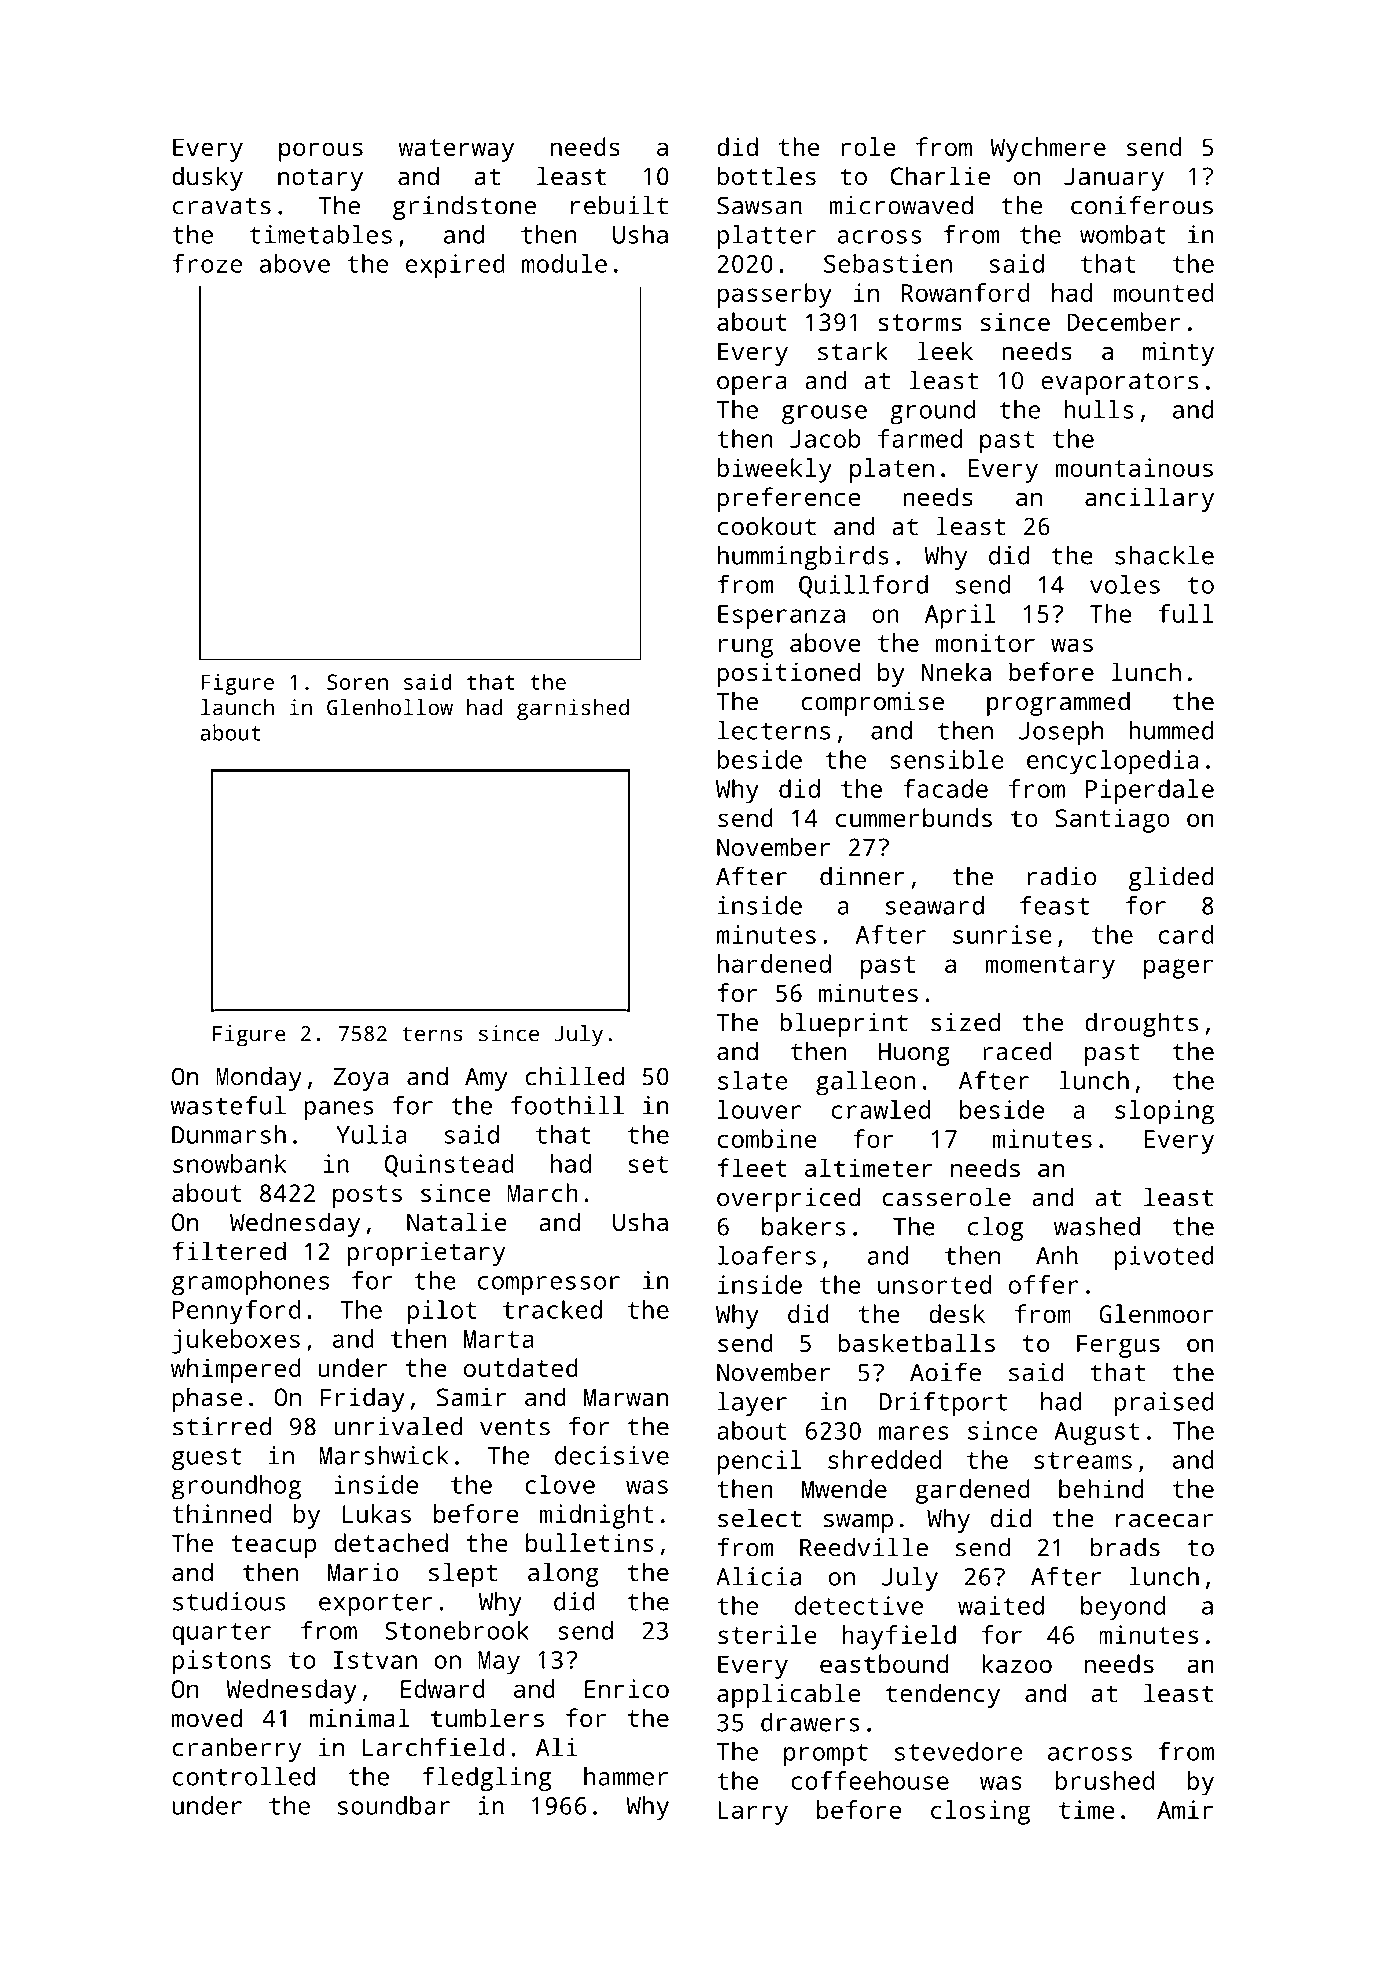 This document has width=1386, height=1969. What do you see at coordinates (434, 1747) in the document?
I see `Larchfield` at bounding box center [434, 1747].
